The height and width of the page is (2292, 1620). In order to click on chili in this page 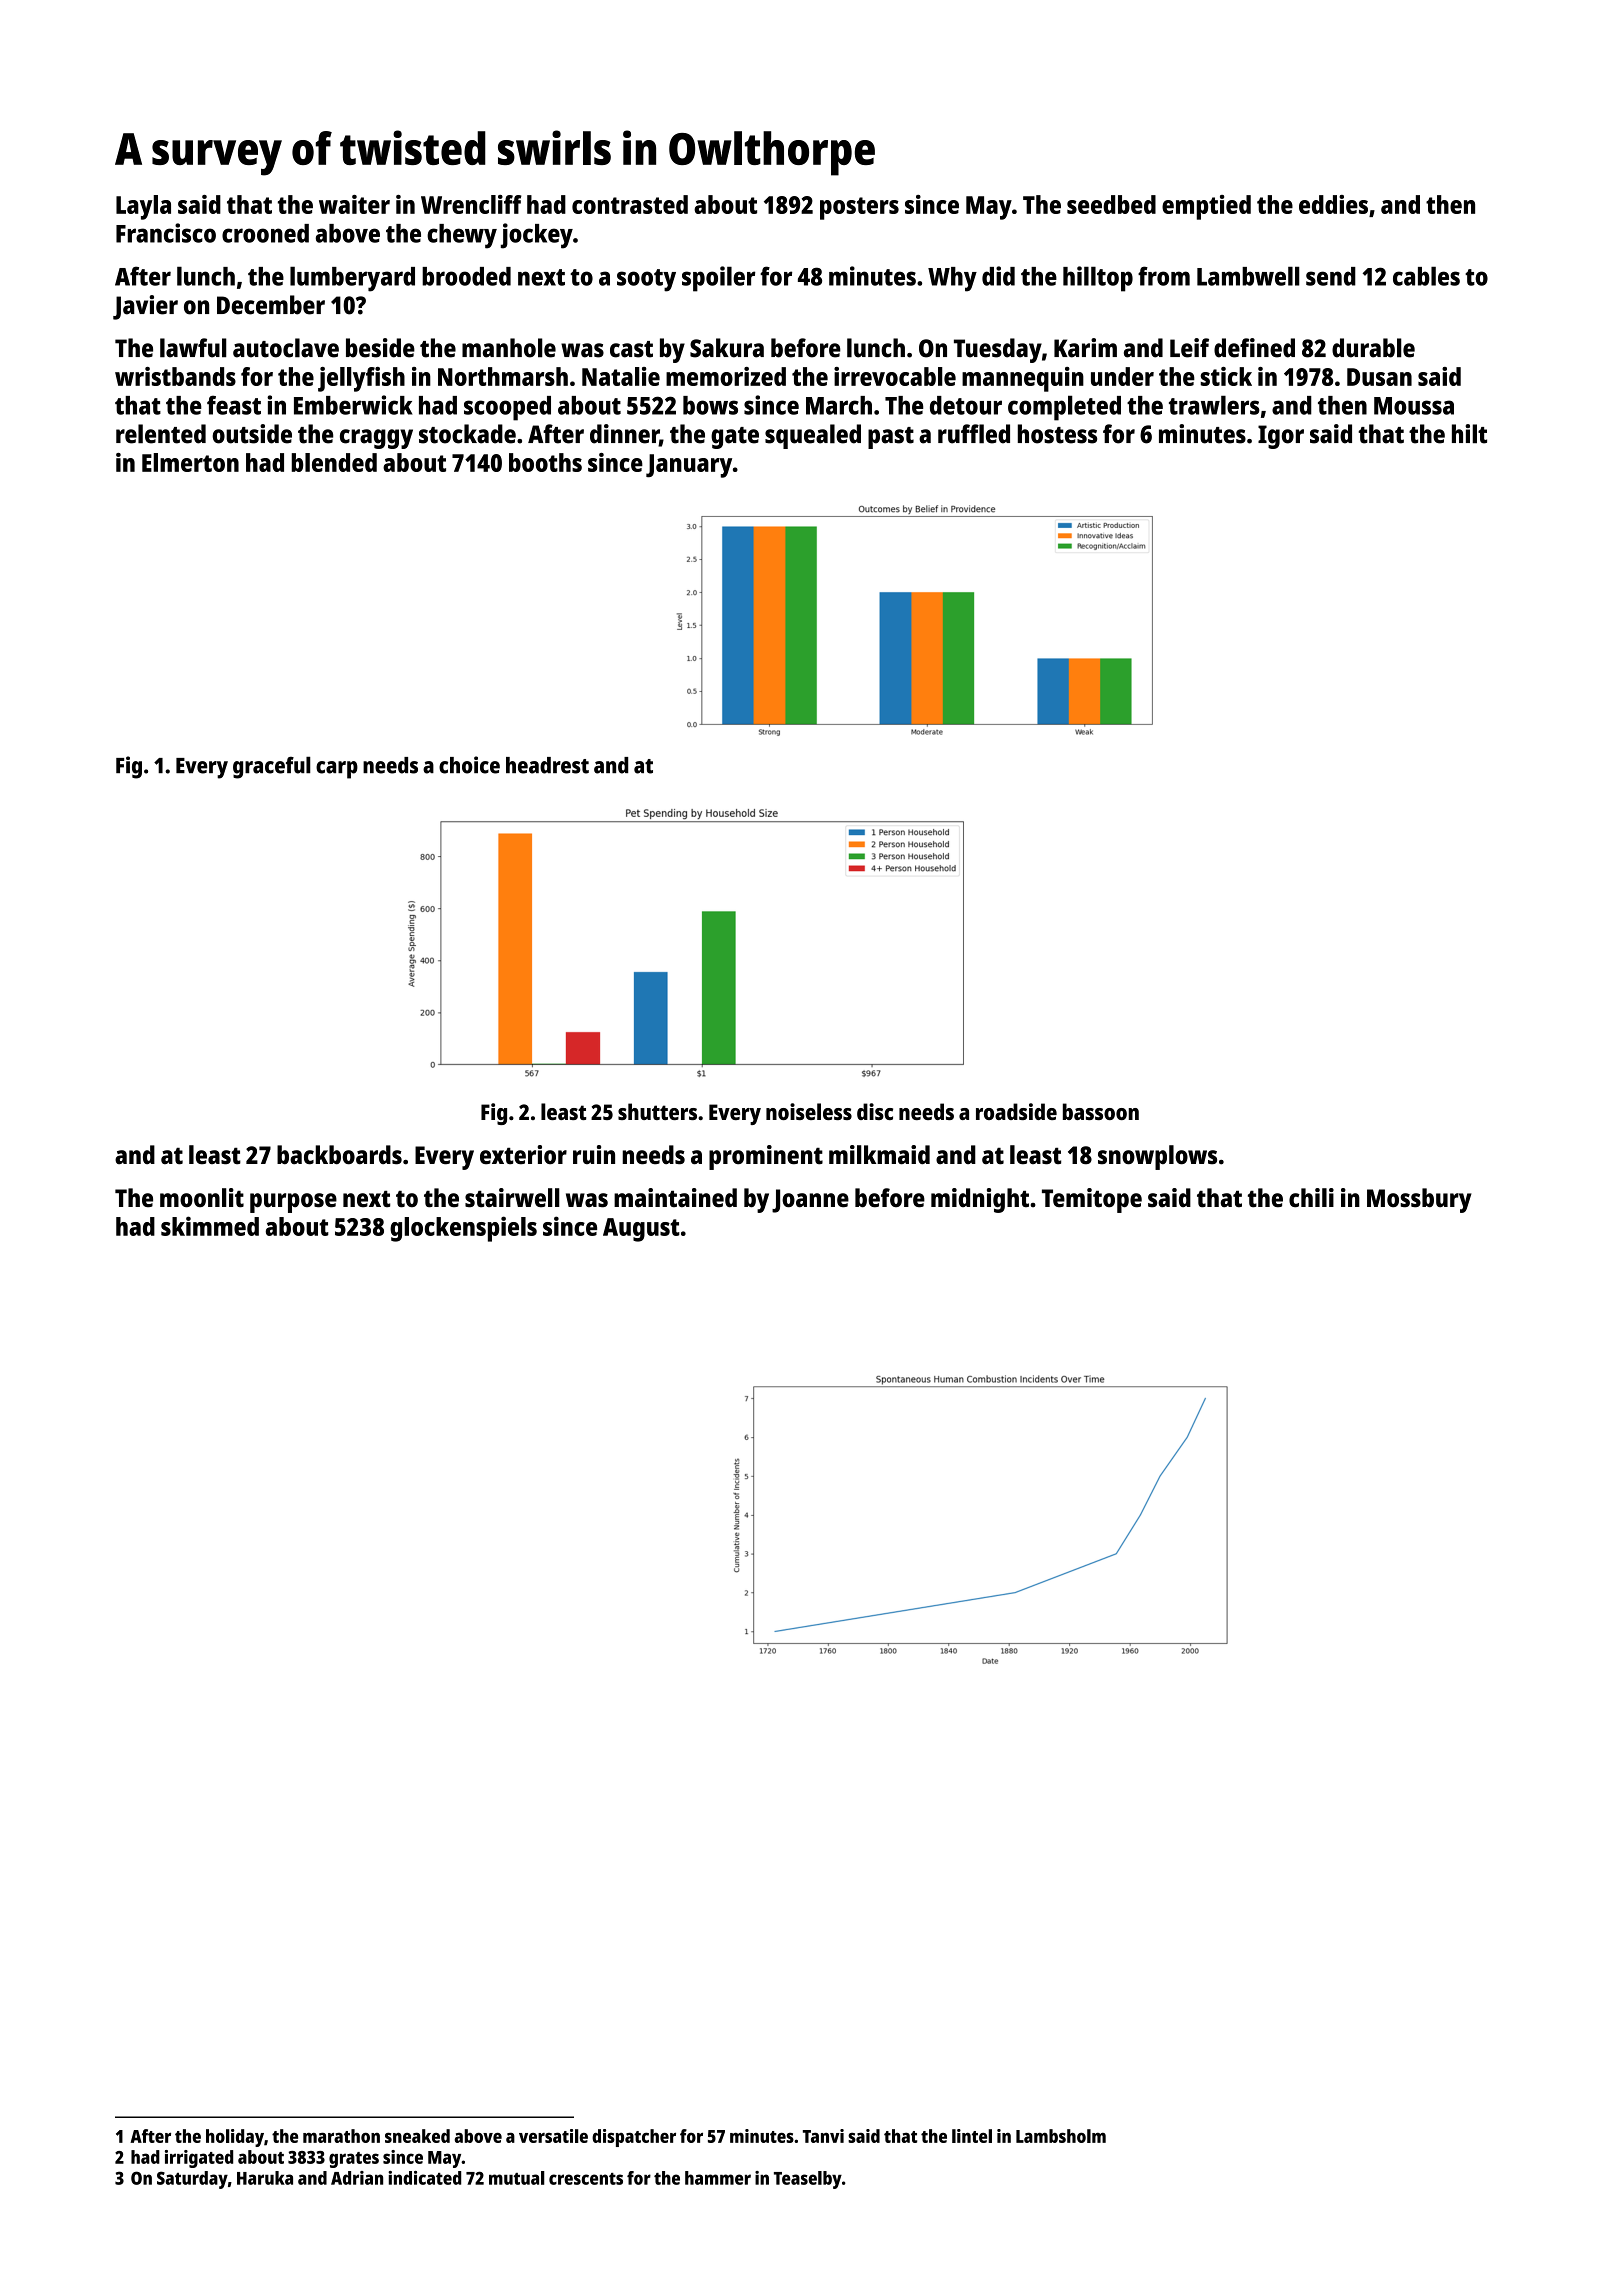, I will do `click(1311, 1198)`.
